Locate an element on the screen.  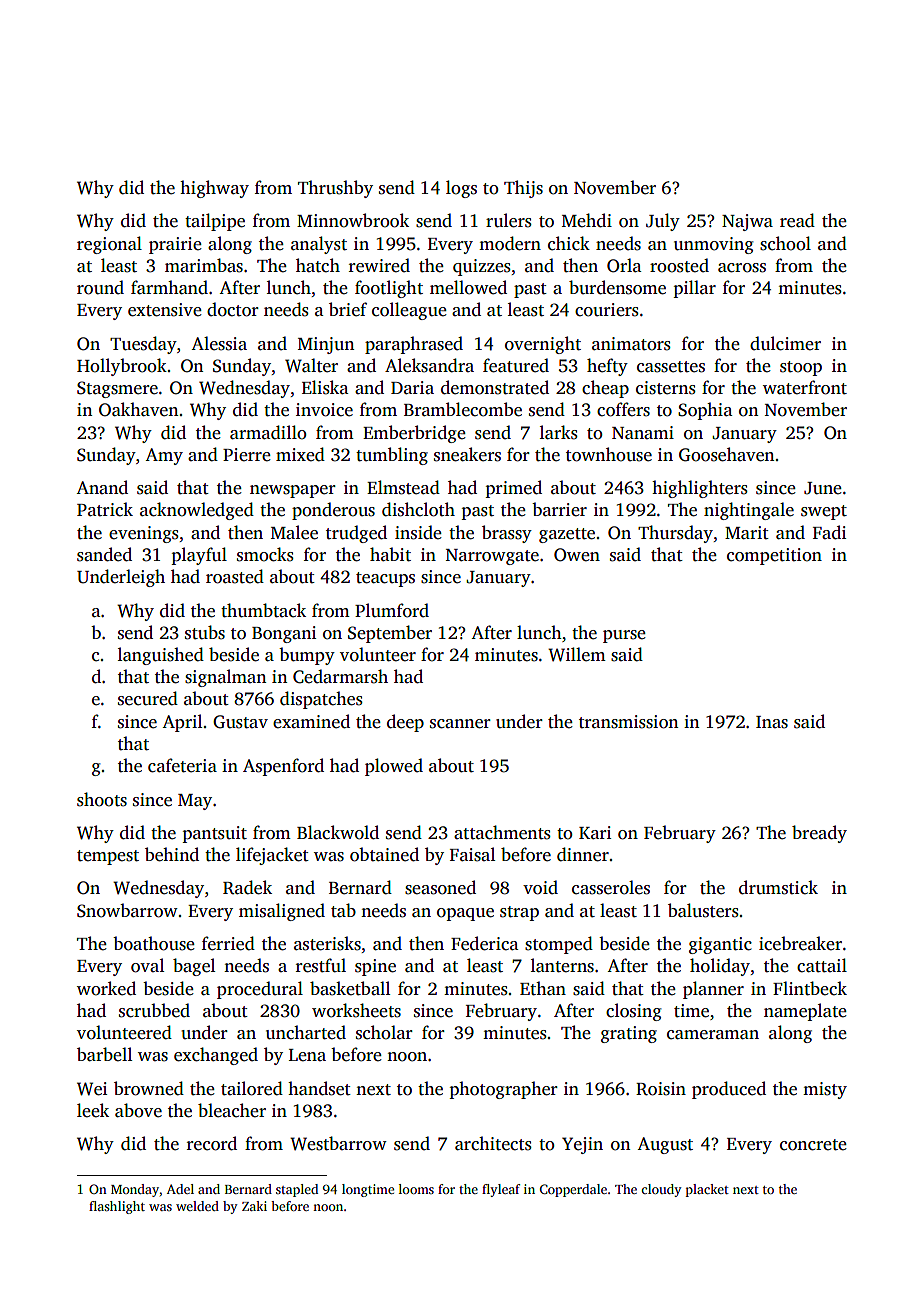
highway is located at coordinates (214, 189).
